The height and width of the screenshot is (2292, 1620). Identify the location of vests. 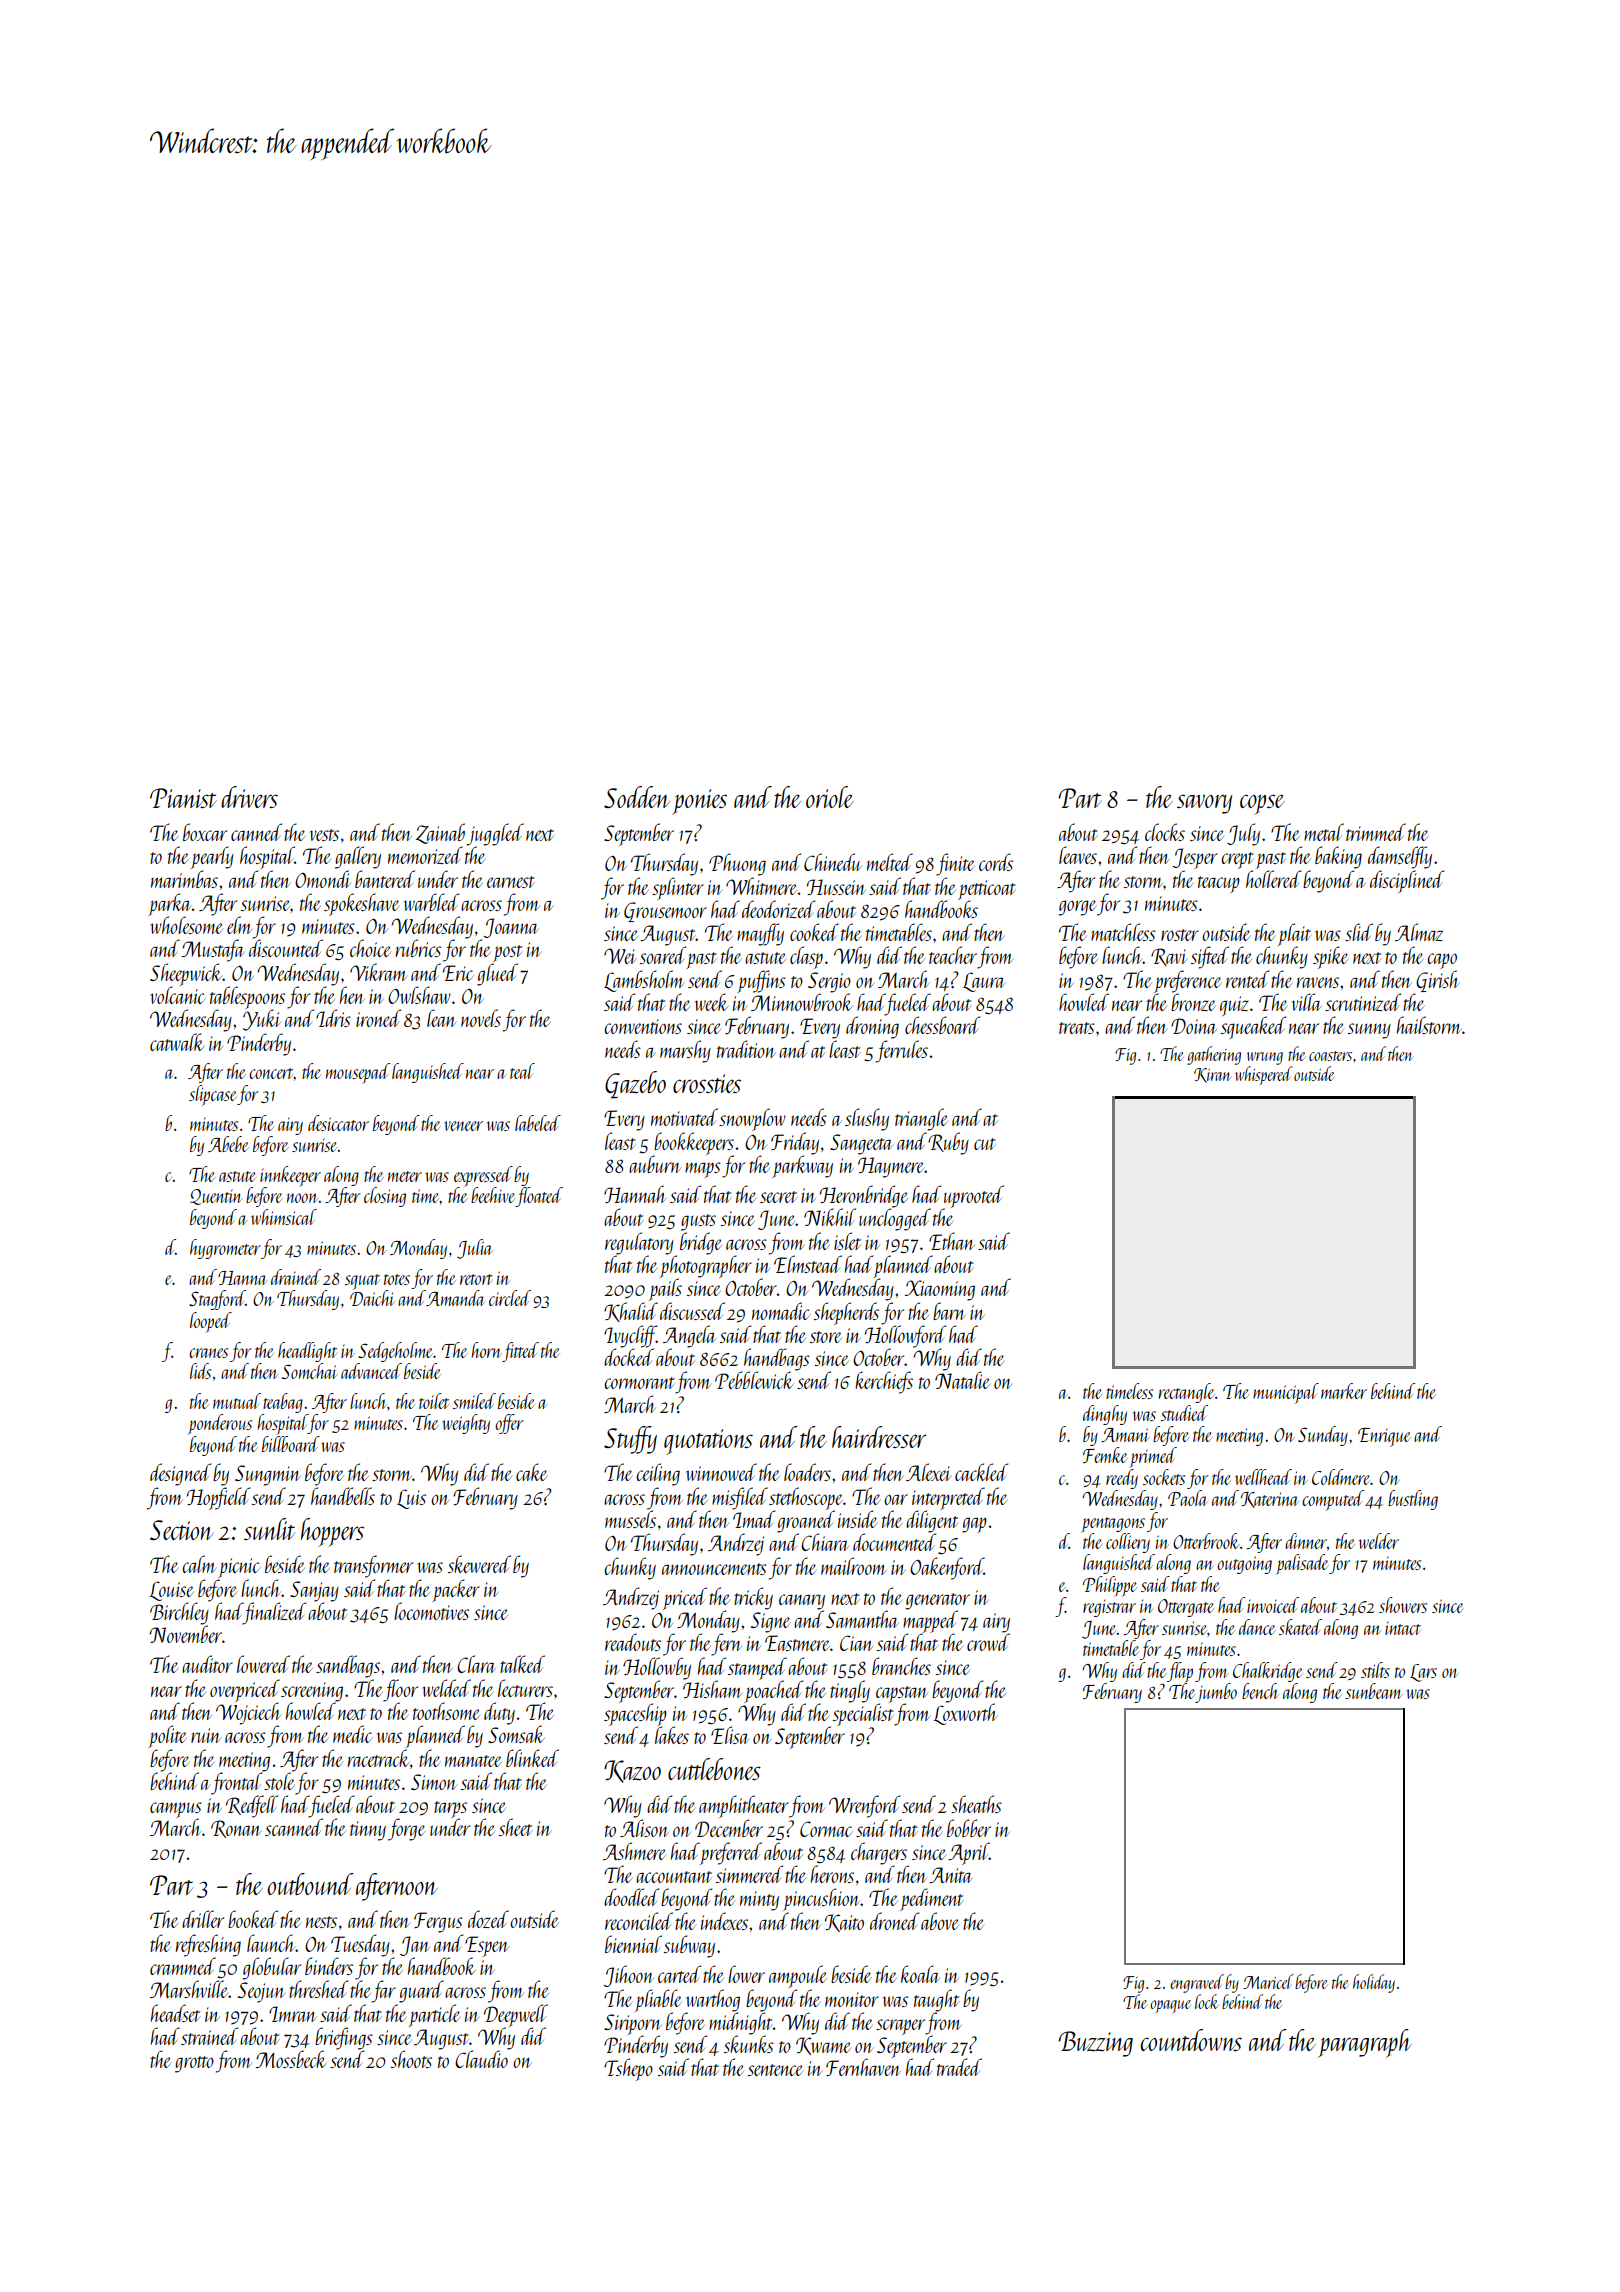
(324, 835).
